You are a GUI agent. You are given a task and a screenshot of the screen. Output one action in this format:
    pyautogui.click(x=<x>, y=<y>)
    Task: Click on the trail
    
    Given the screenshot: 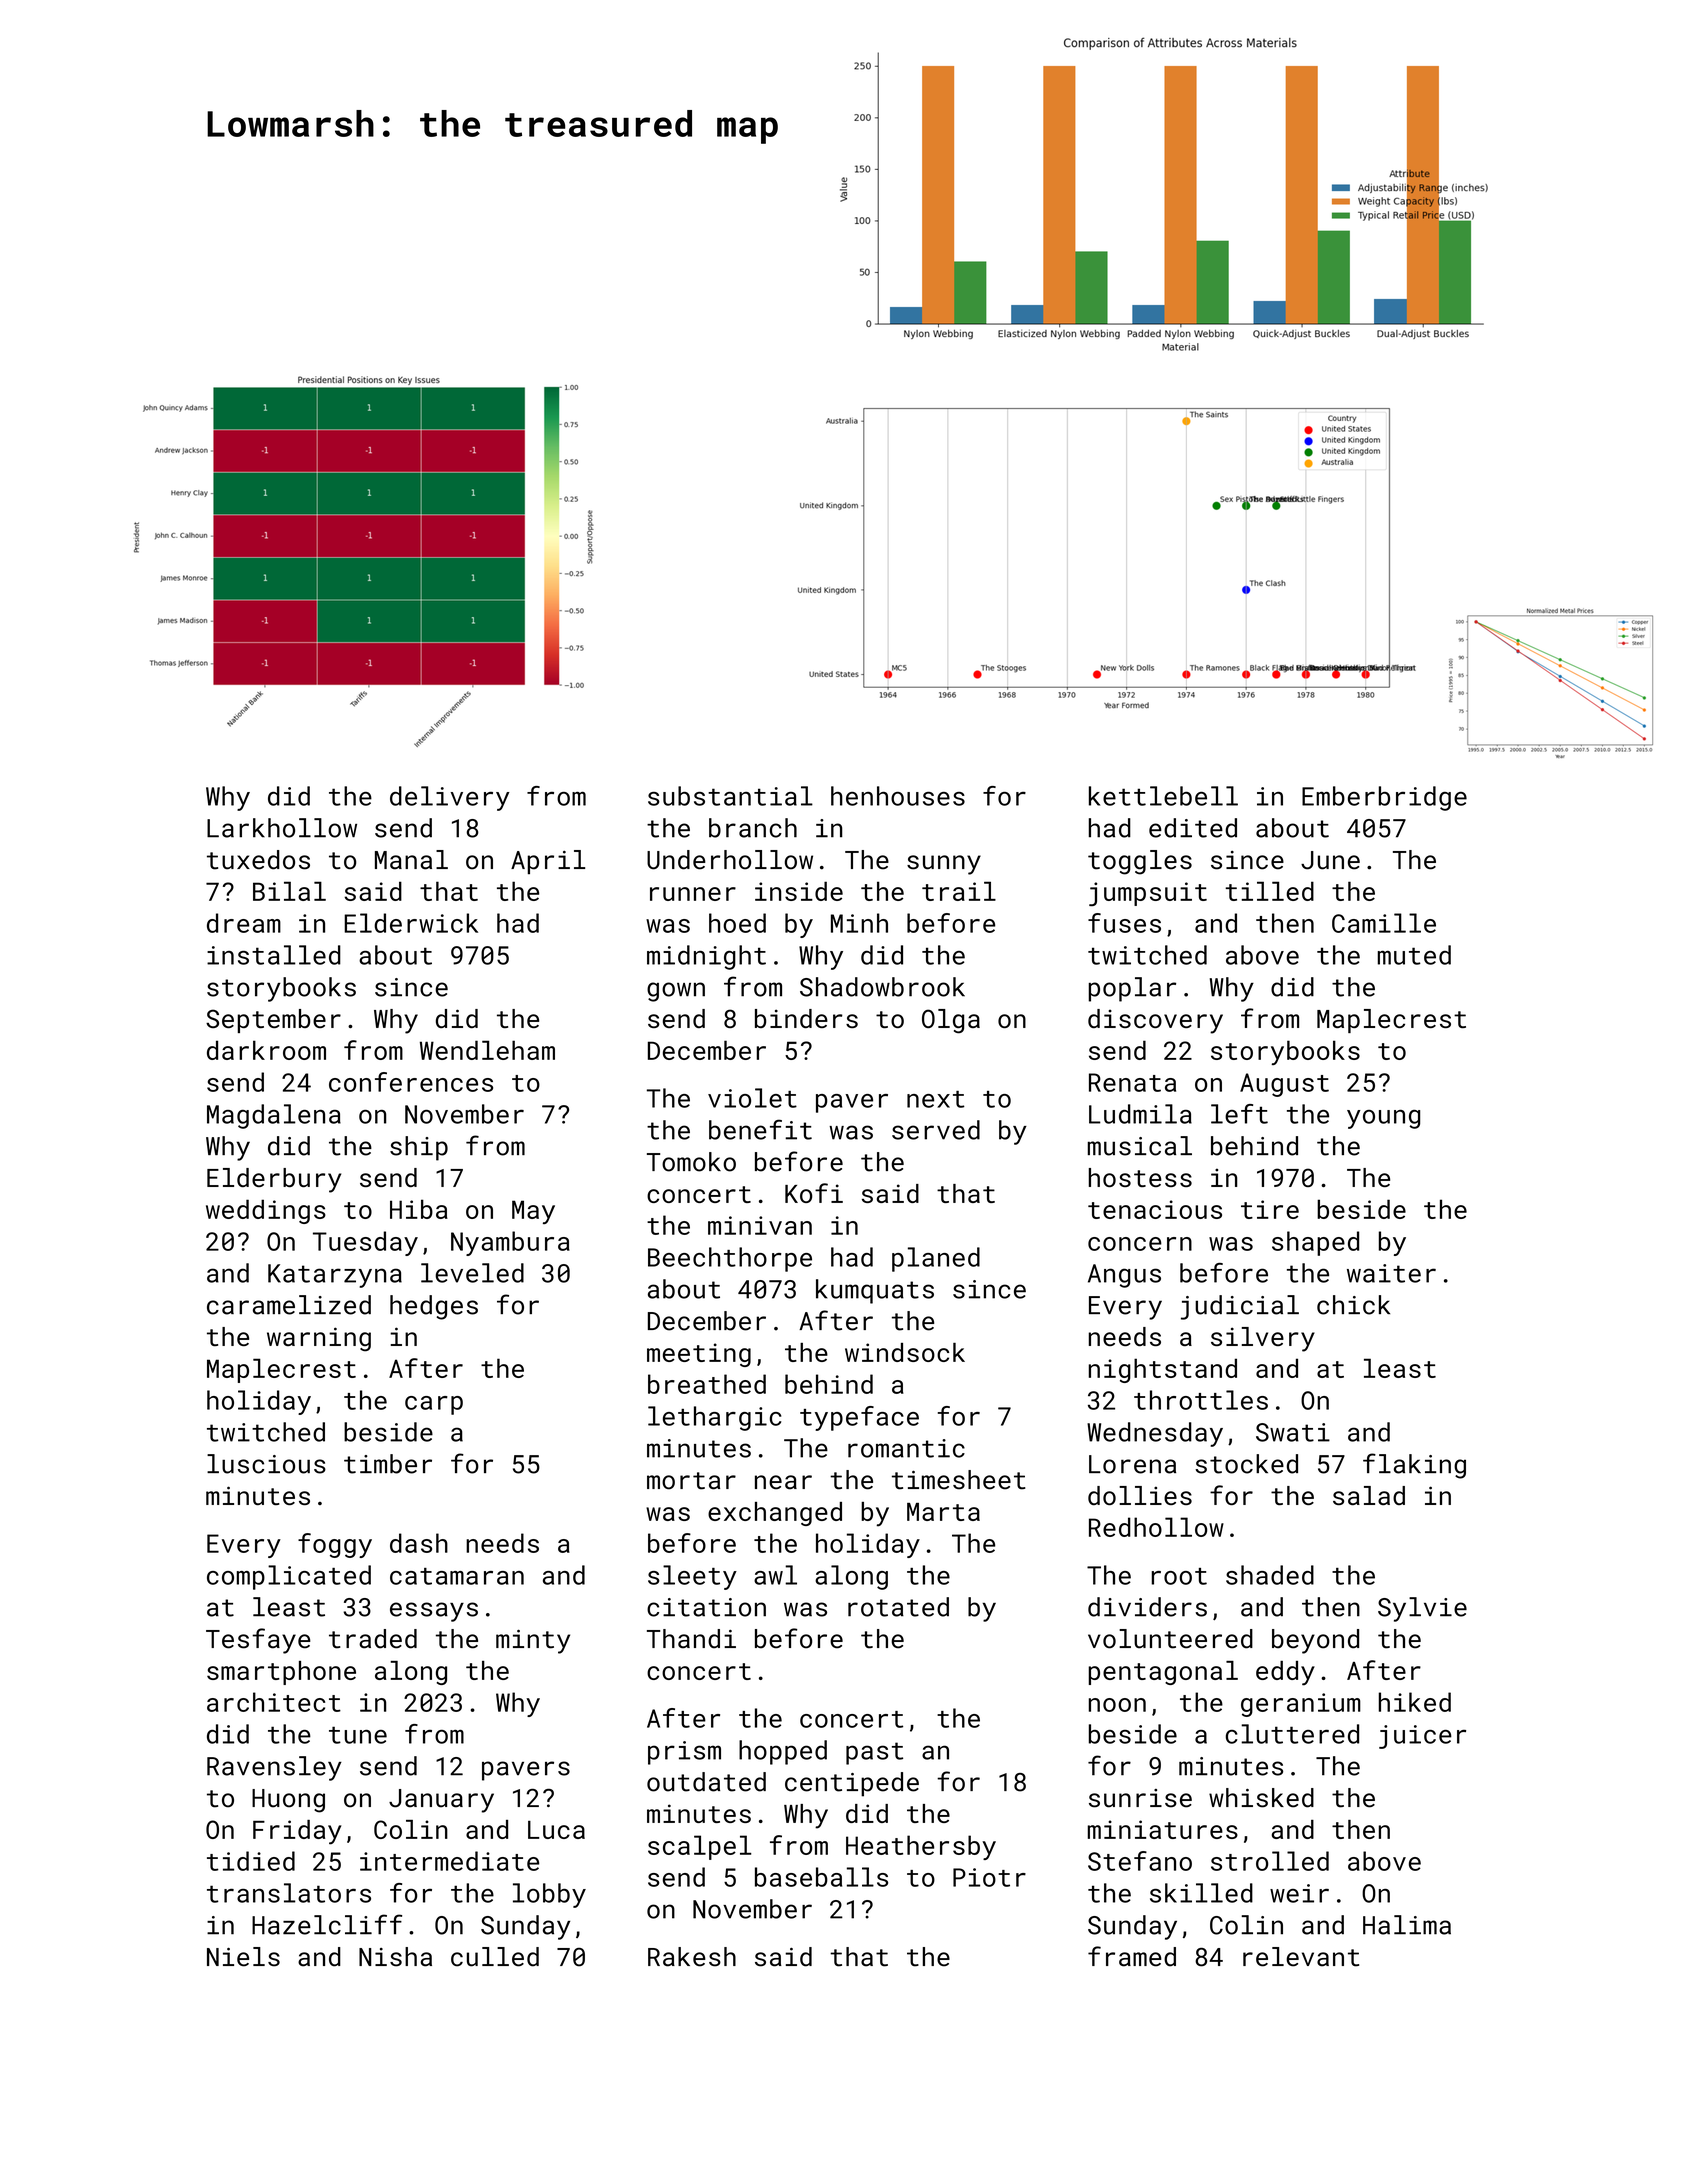 What is the action you would take?
    pyautogui.click(x=959, y=891)
